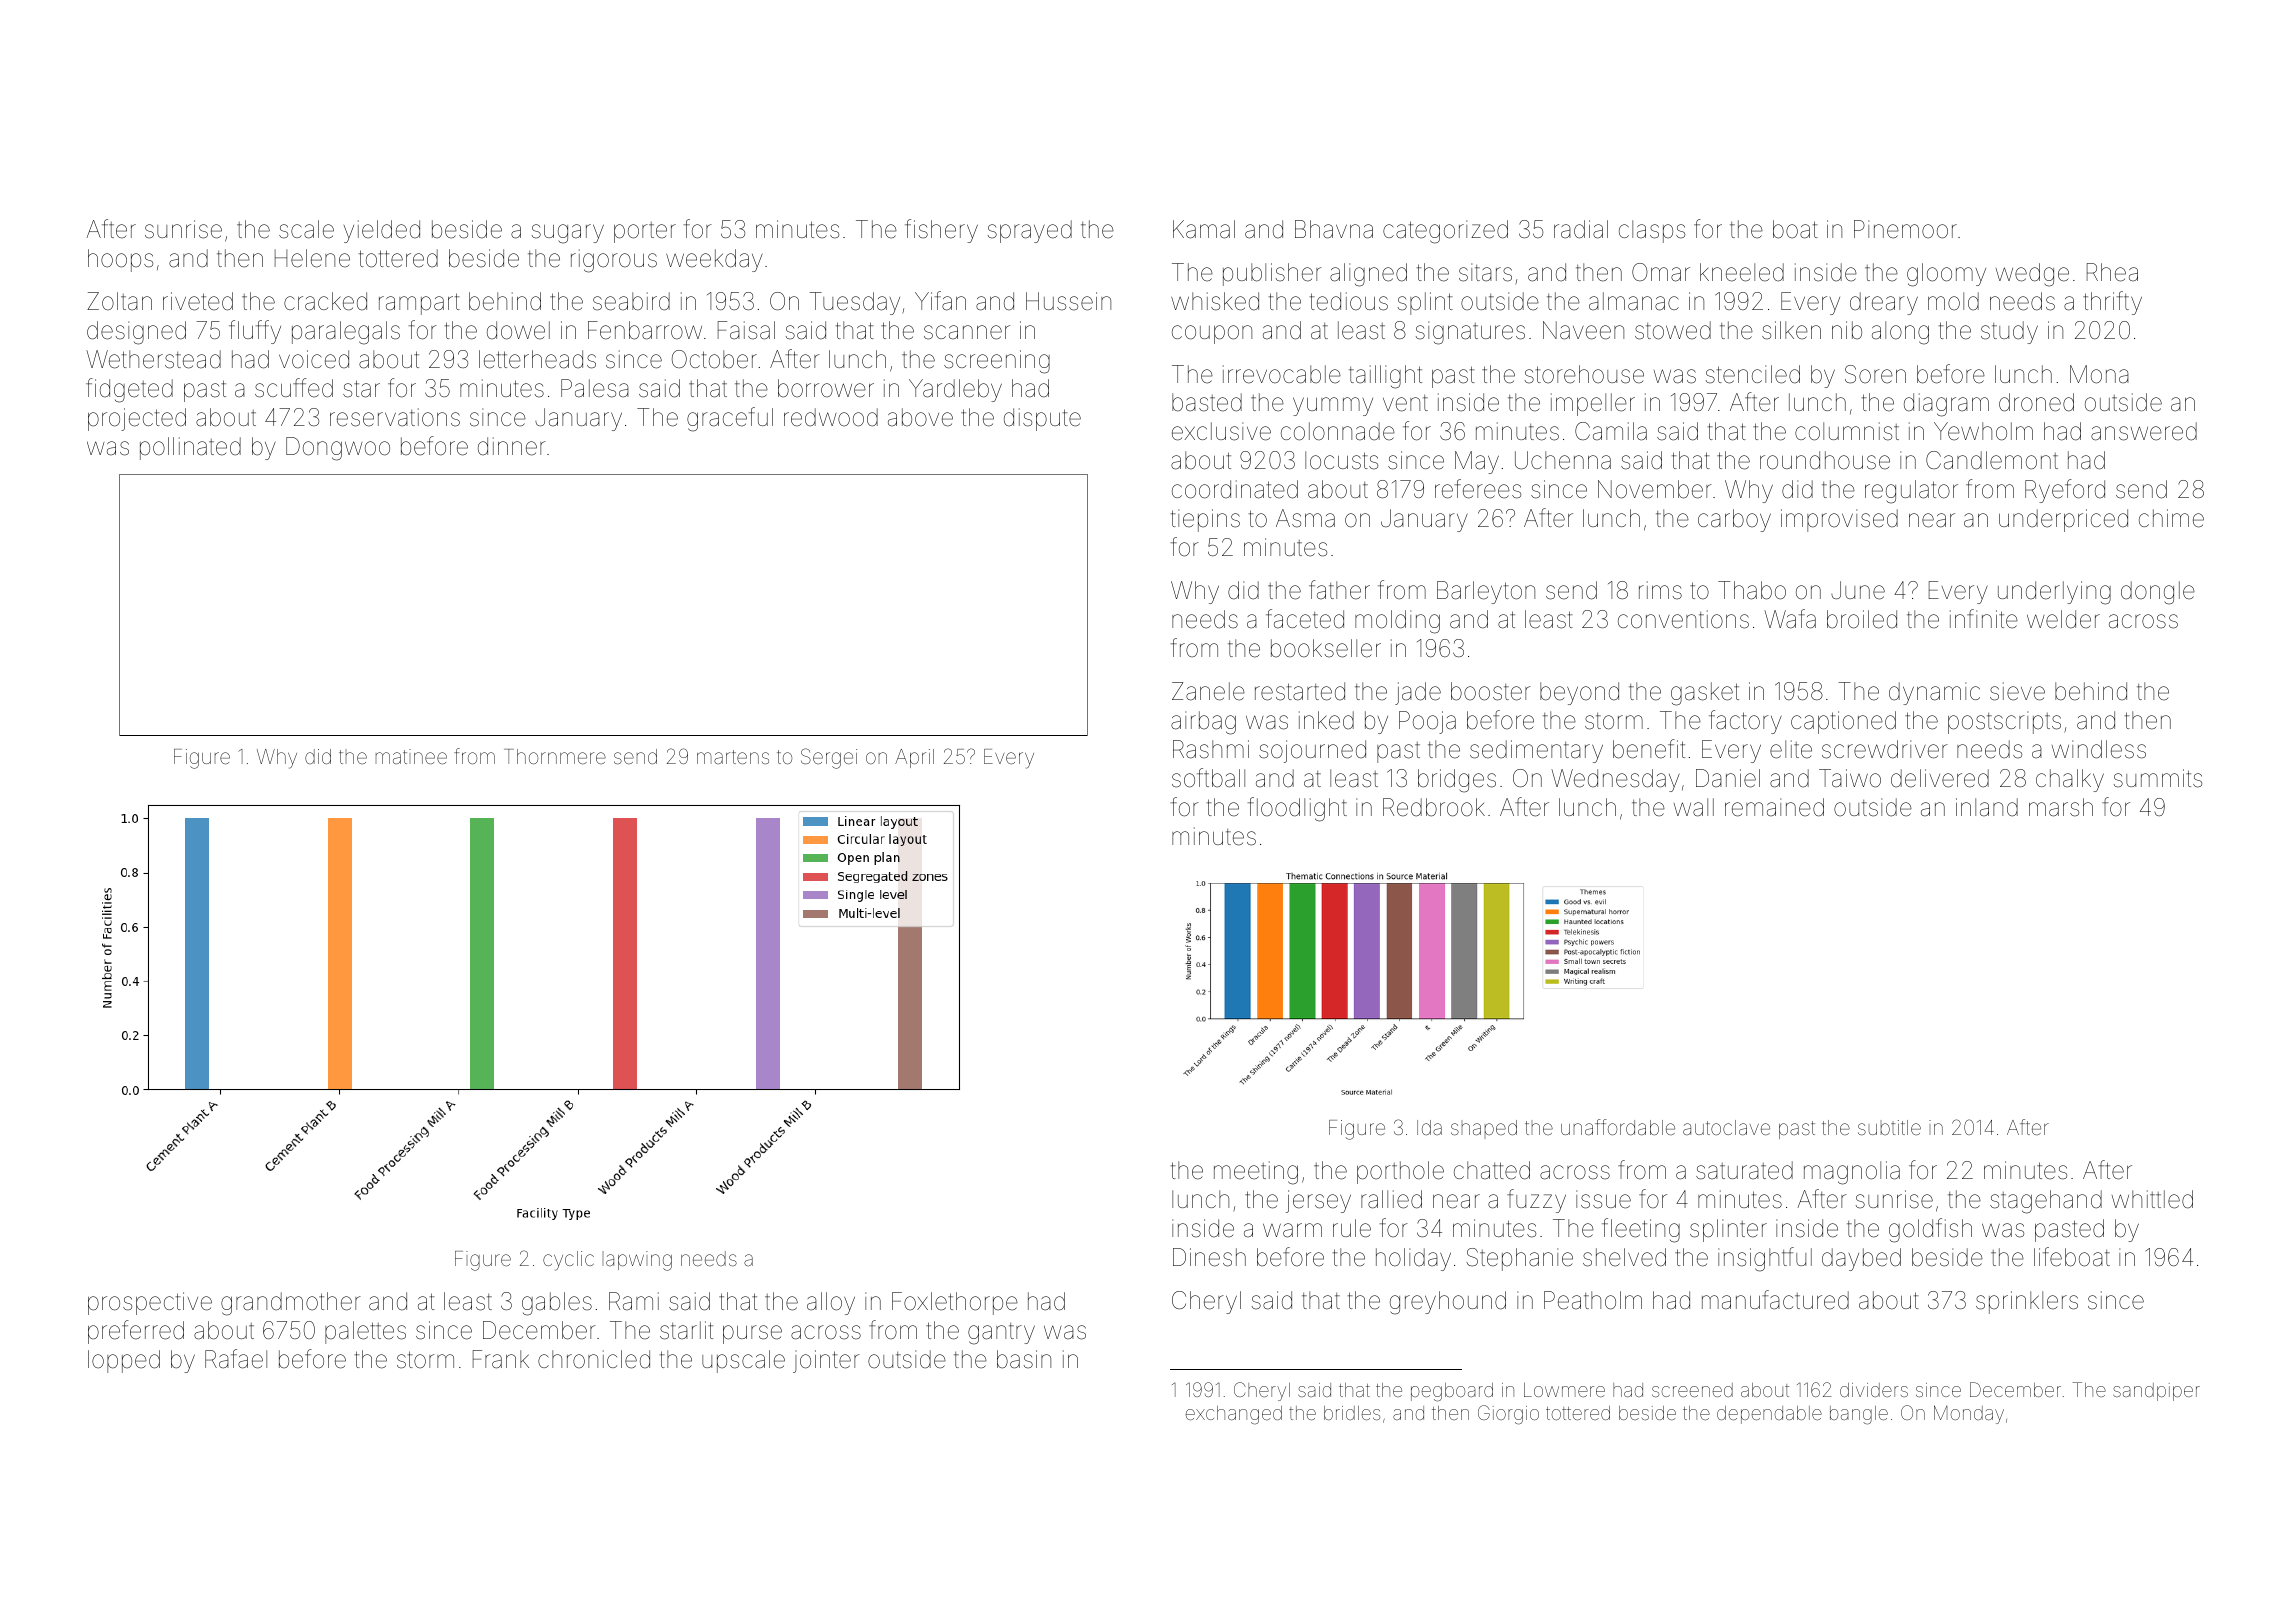 Image resolution: width=2292 pixels, height=1620 pixels. Describe the element at coordinates (555, 756) in the screenshot. I see `Thornmere` at that location.
